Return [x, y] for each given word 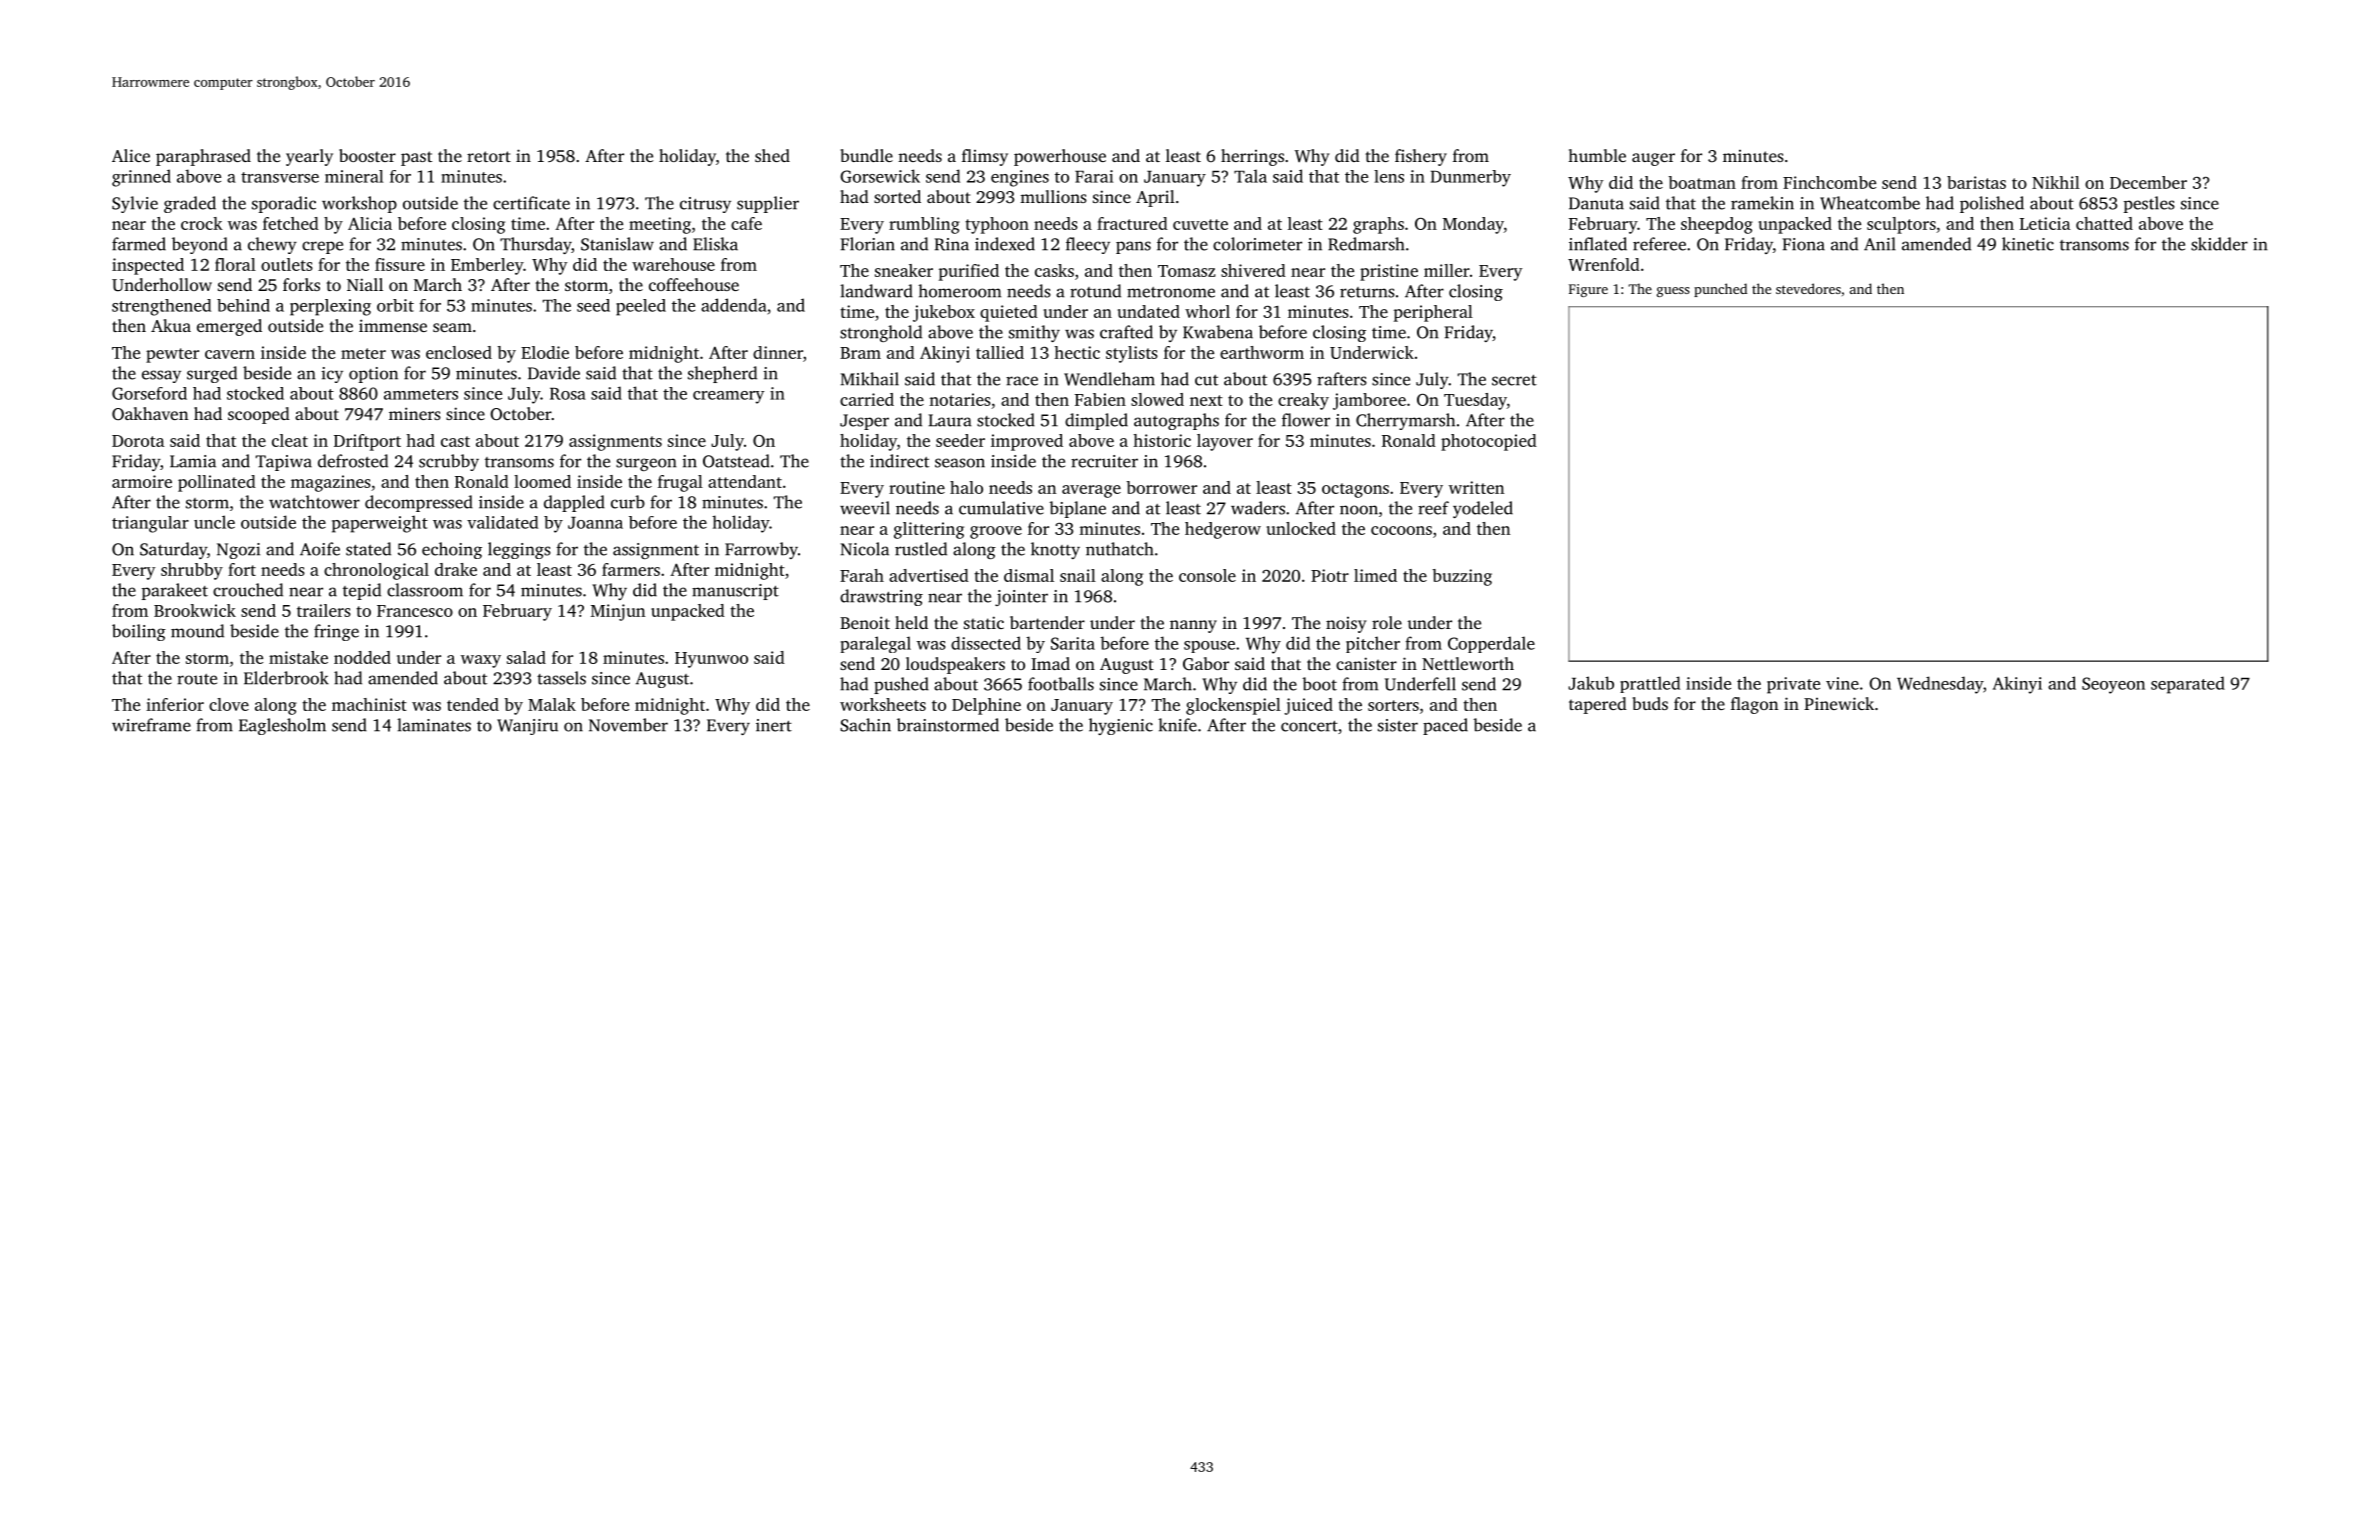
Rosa [568, 394]
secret [1514, 380]
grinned [141, 178]
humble [1597, 155]
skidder [2219, 244]
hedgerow [1223, 530]
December [2148, 182]
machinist [369, 704]
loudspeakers [955, 665]
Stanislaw [617, 244]
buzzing [1462, 577]
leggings [519, 550]
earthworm [1262, 352]
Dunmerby [1471, 178]
